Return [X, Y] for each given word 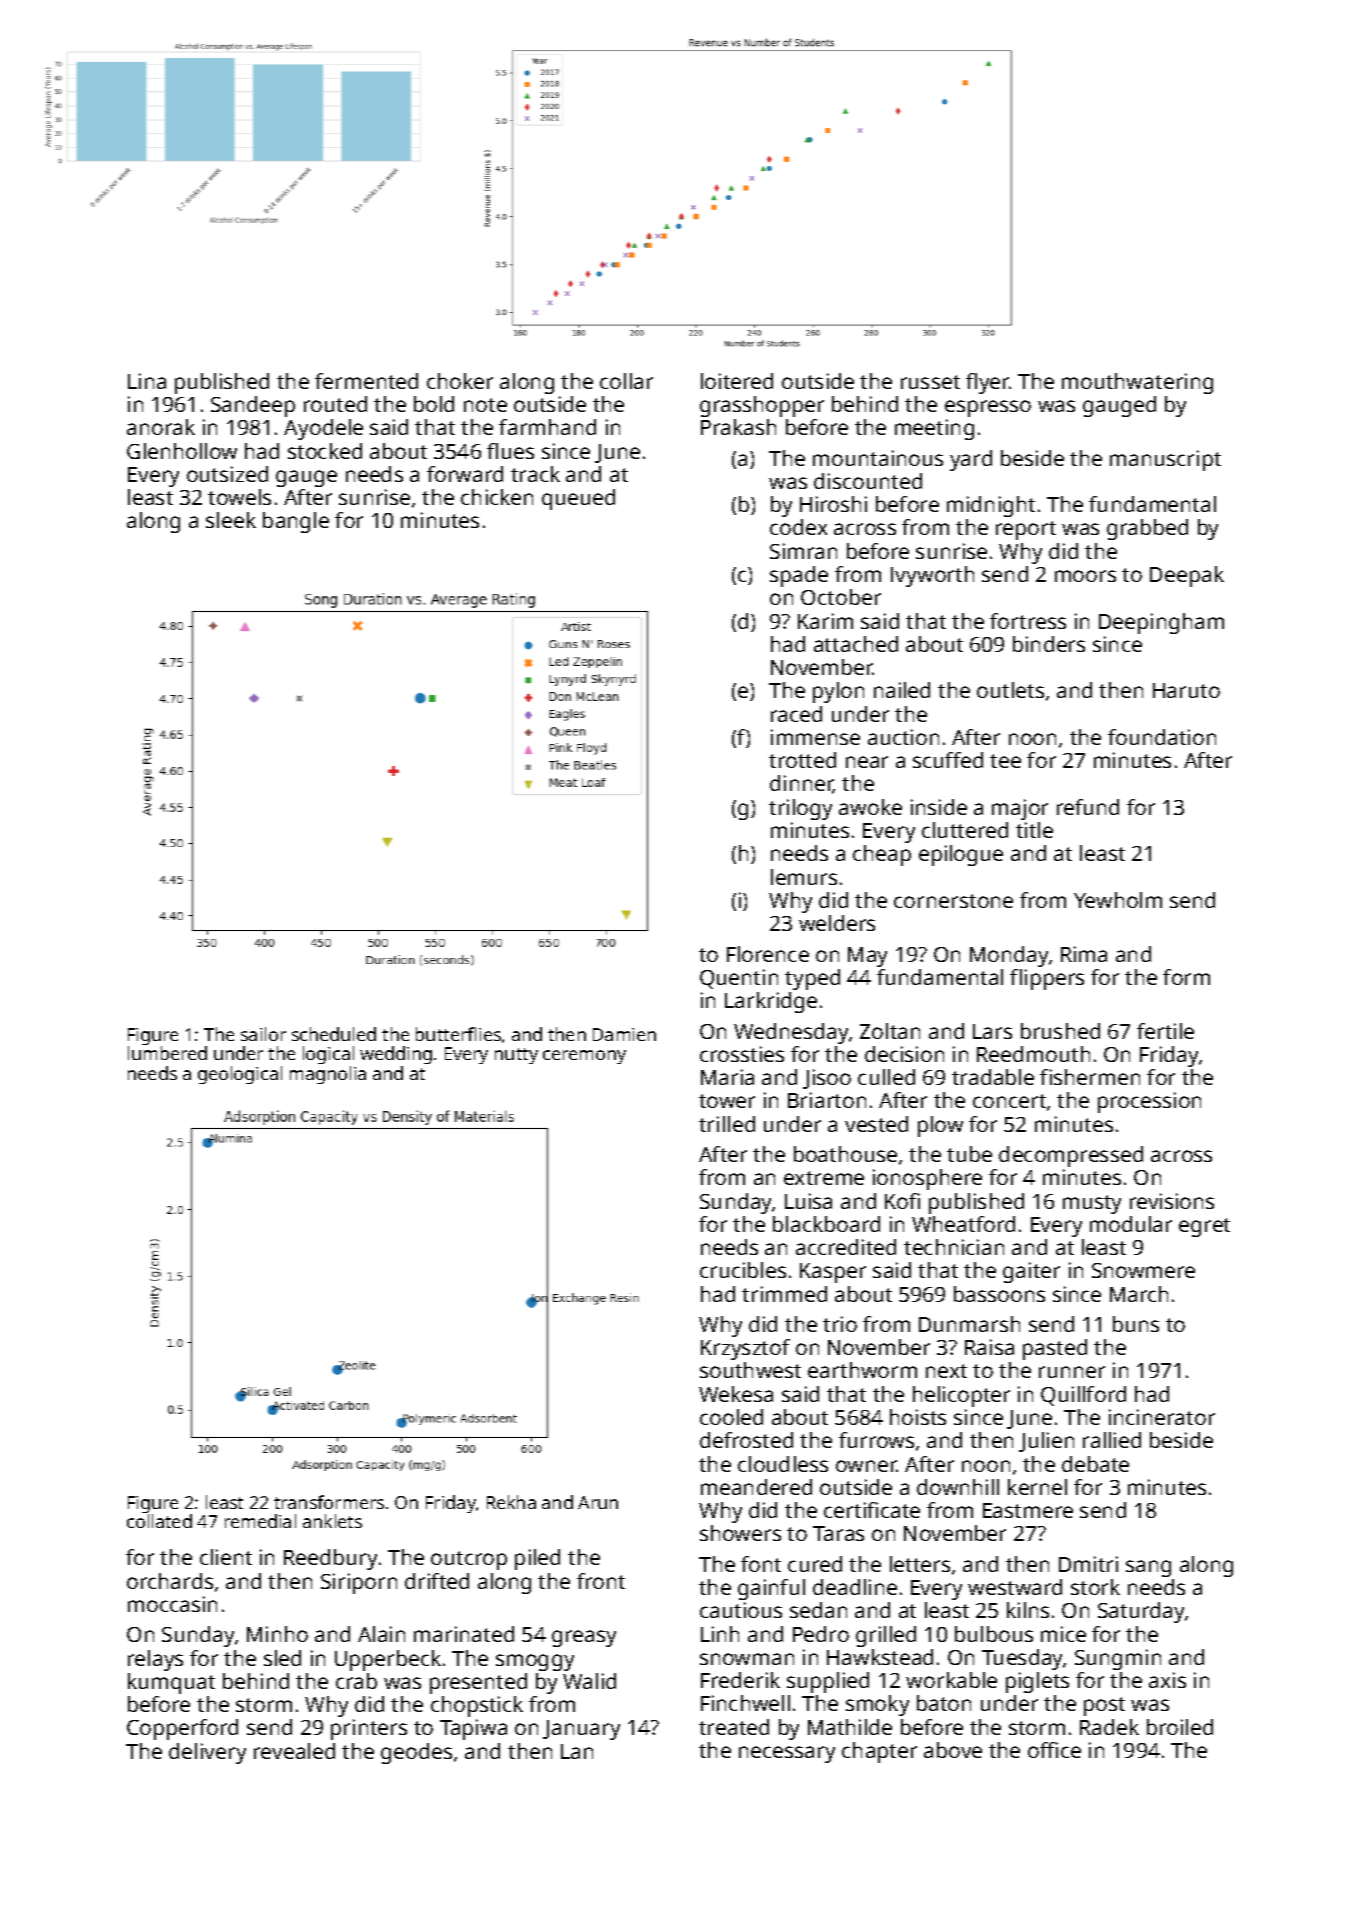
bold [434, 404]
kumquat [171, 1683]
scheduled [334, 1034]
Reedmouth [1033, 1054]
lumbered [167, 1053]
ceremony [584, 1057]
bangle [296, 522]
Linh [720, 1634]
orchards [170, 1581]
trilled [727, 1124]
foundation [1162, 737]
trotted [802, 760]
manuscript [1165, 460]
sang [1148, 1568]
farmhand [547, 427]
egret [1204, 1227]
